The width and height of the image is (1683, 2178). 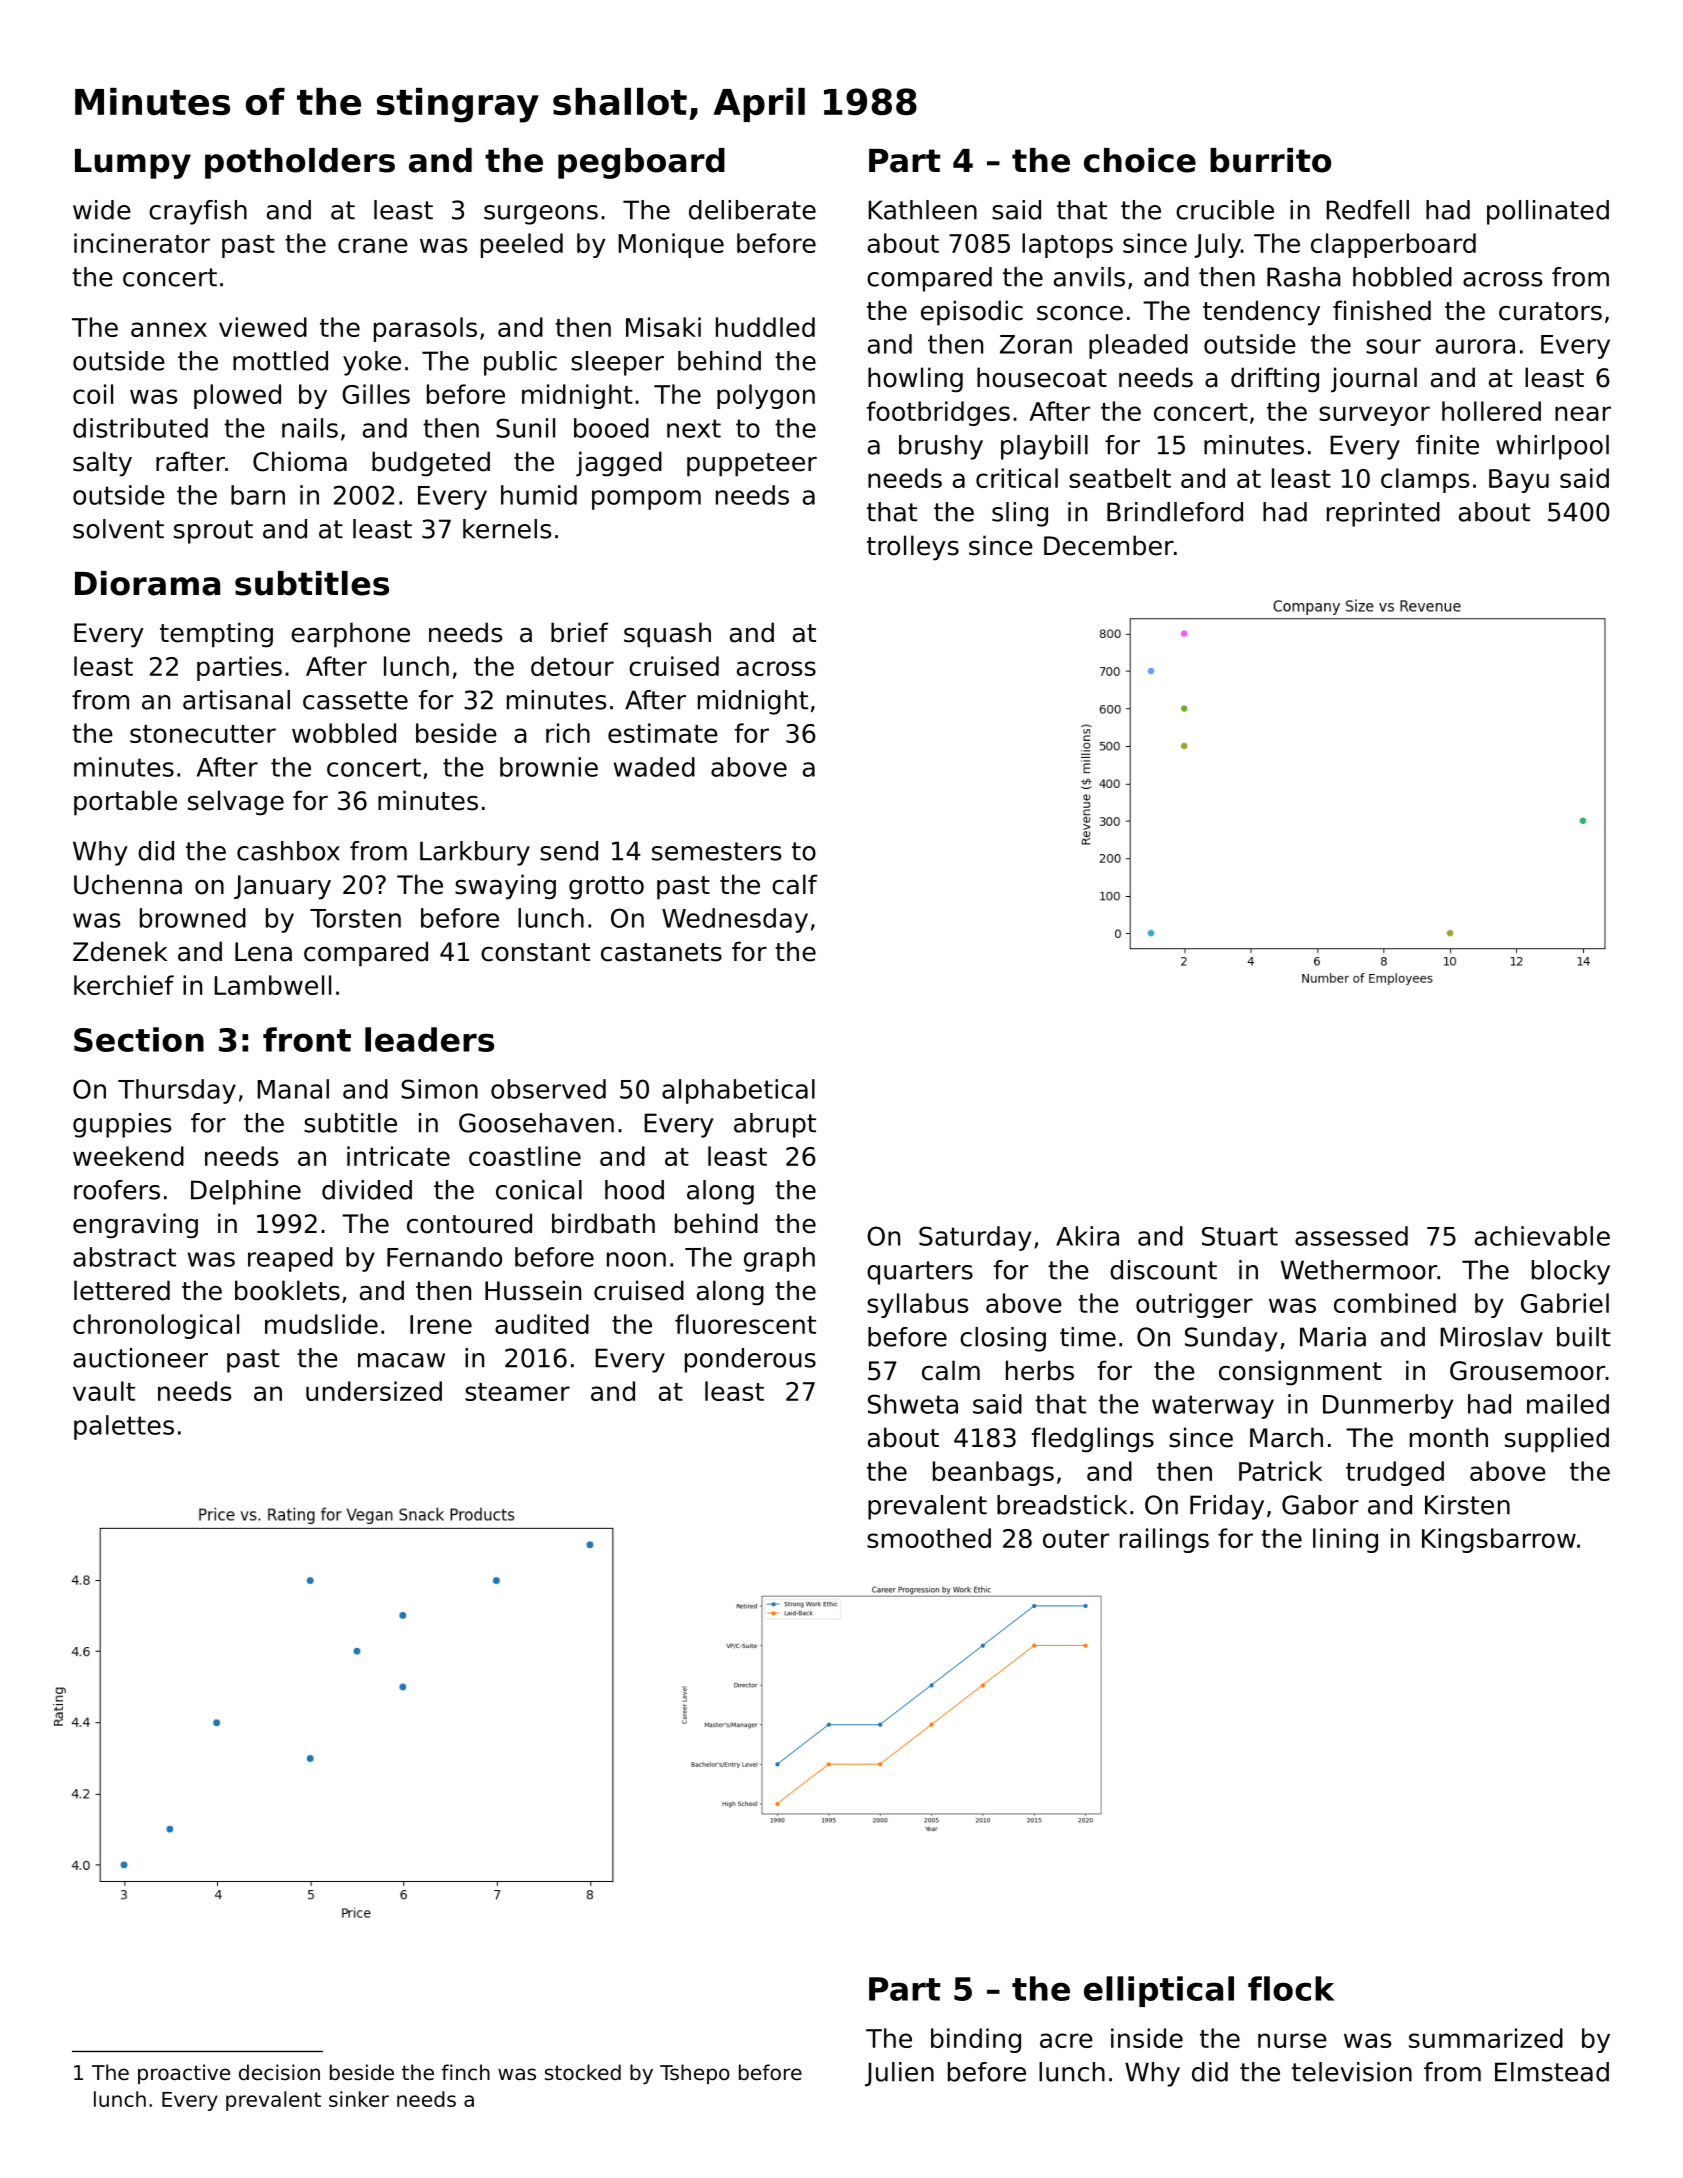 What do you see at coordinates (184, 2074) in the image?
I see `proactive` at bounding box center [184, 2074].
